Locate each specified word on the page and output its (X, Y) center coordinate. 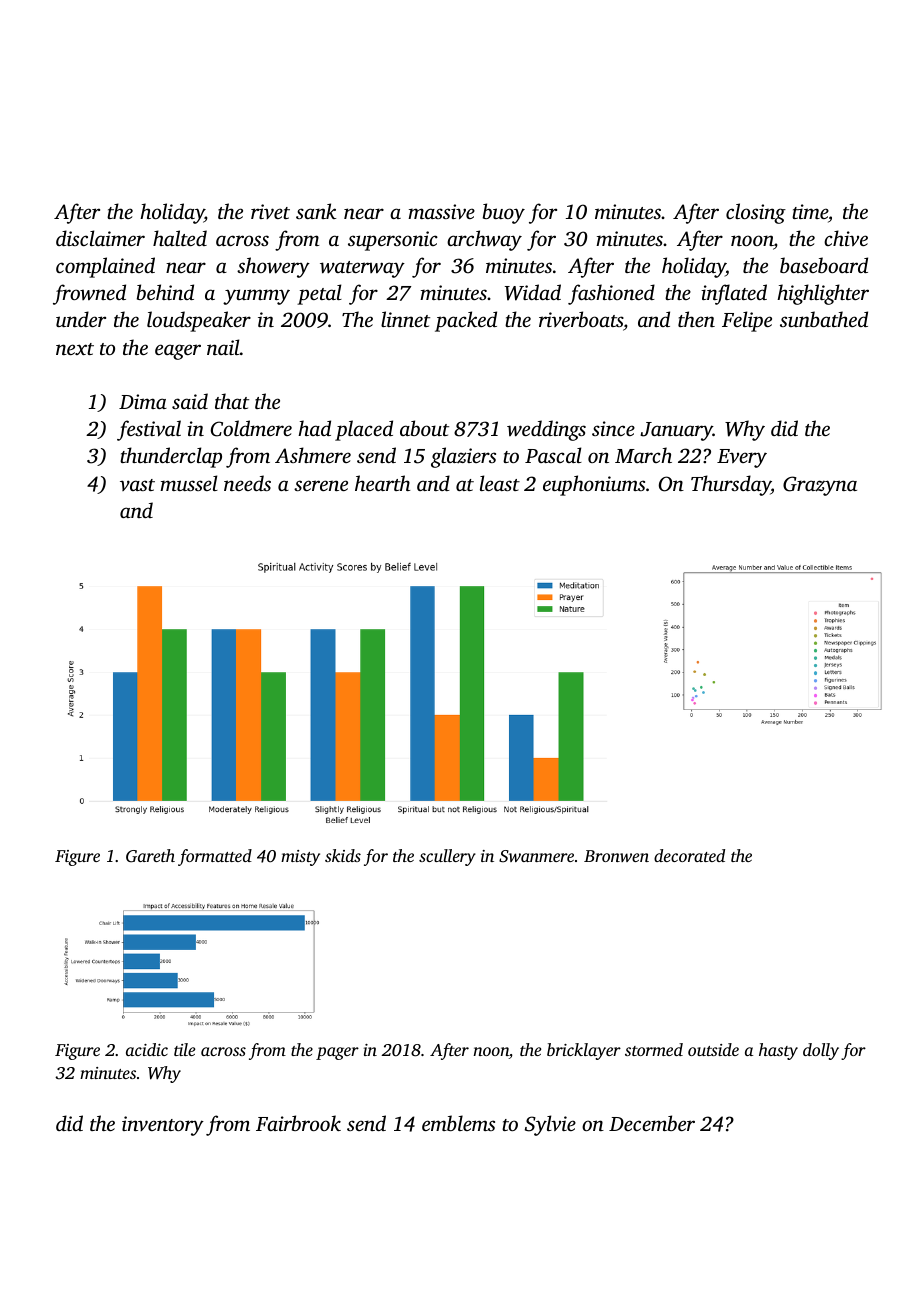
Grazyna (820, 486)
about (424, 428)
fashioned (611, 294)
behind (165, 292)
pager (337, 1053)
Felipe (747, 321)
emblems (458, 1123)
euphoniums (594, 485)
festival (149, 430)
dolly (821, 1051)
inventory (163, 1126)
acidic (147, 1049)
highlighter (823, 294)
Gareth (150, 856)
